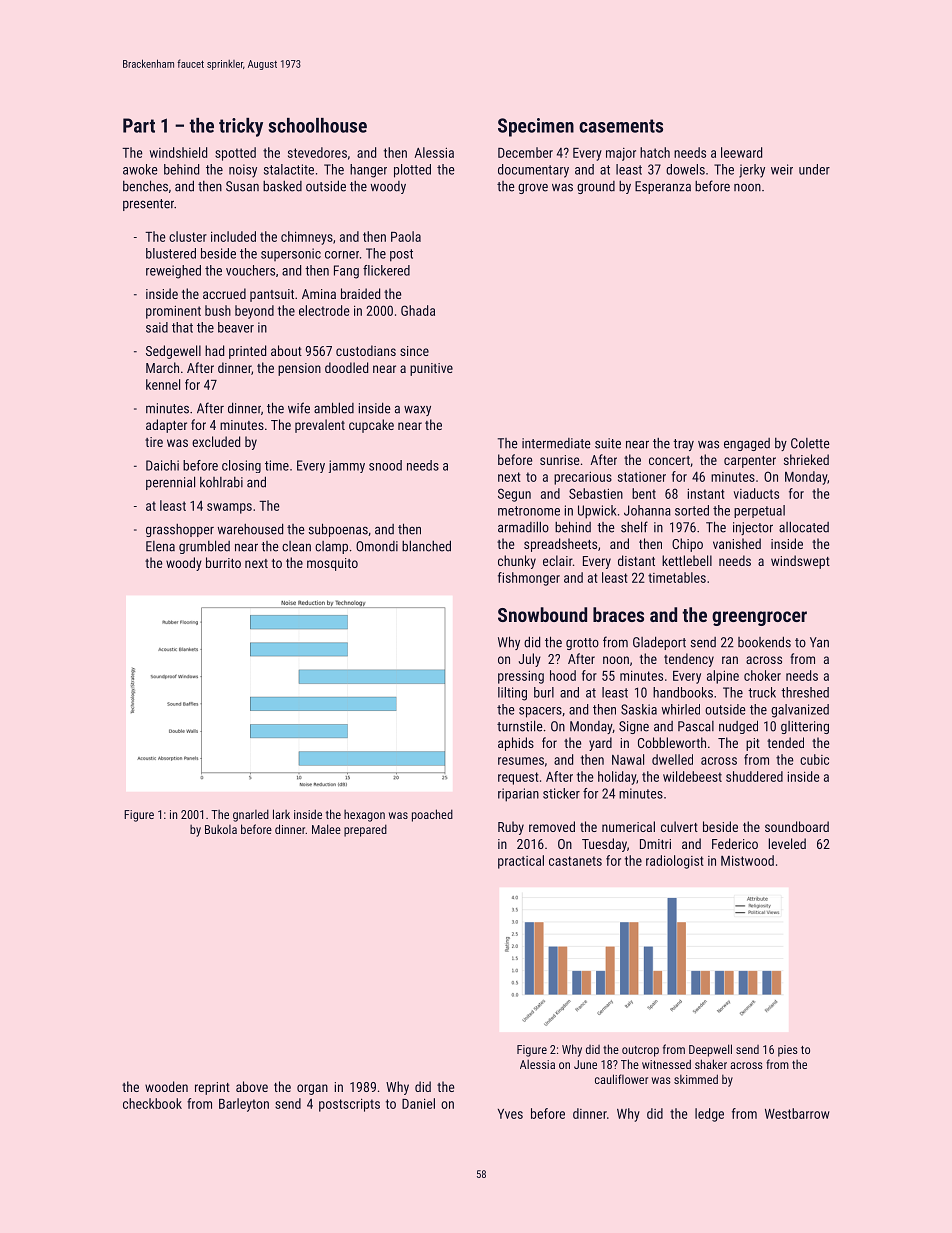 The width and height of the screenshot is (952, 1233). Describe the element at coordinates (706, 493) in the screenshot. I see `instant` at that location.
